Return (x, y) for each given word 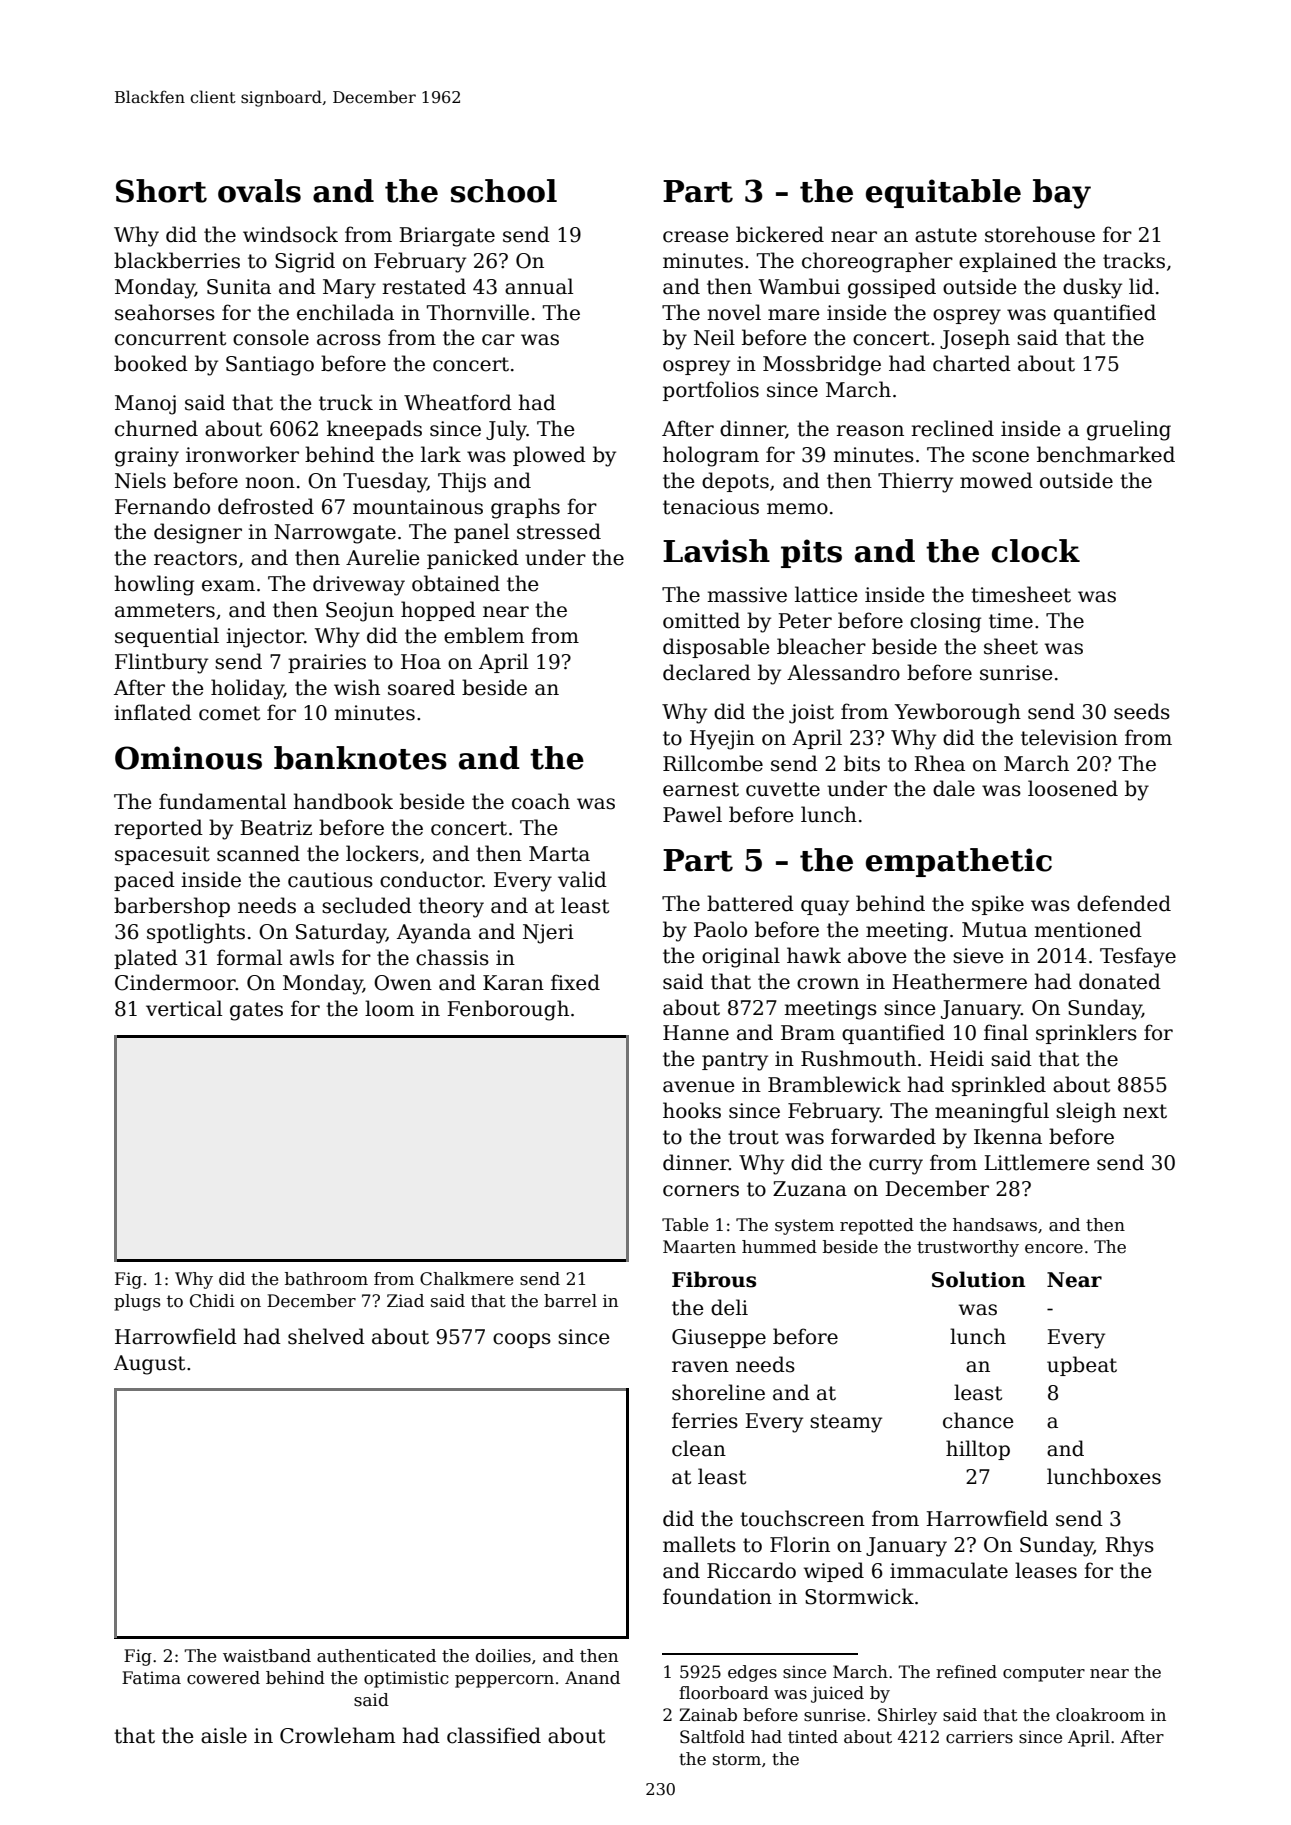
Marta (559, 854)
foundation (717, 1596)
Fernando (162, 506)
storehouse (1040, 234)
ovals (259, 191)
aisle (224, 1735)
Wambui (799, 286)
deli (729, 1307)
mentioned (1088, 929)
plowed (549, 456)
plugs (137, 1302)
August (149, 1365)
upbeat (1082, 1366)
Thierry (915, 482)
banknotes (360, 758)
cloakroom (1100, 1715)
